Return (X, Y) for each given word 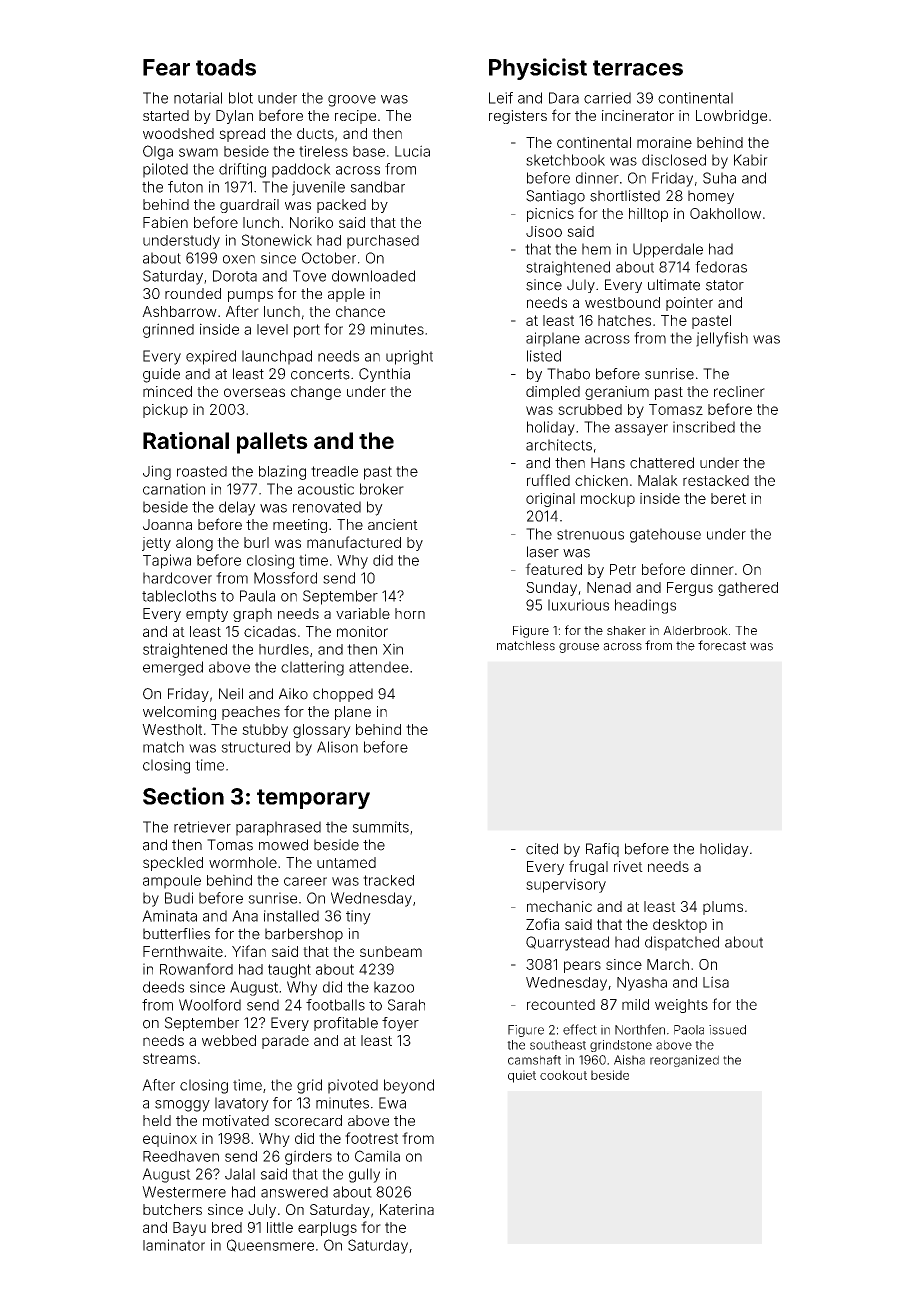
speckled (173, 864)
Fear (166, 67)
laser (543, 552)
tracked (388, 880)
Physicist (538, 69)
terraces (638, 68)
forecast (722, 645)
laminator (174, 1245)
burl (256, 542)
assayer (641, 430)
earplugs (327, 1229)
